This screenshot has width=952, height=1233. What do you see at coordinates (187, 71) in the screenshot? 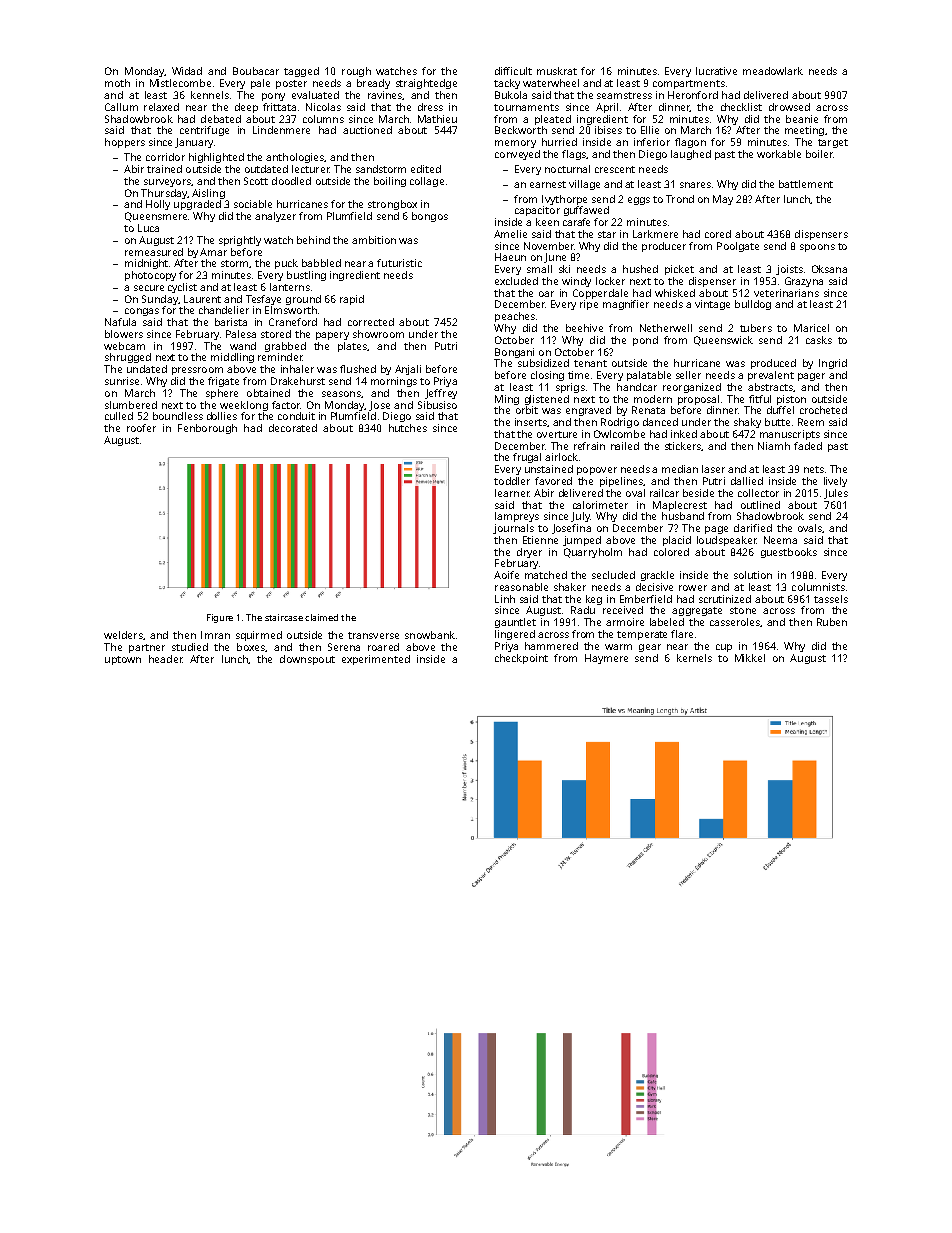
I see `Widad` at bounding box center [187, 71].
